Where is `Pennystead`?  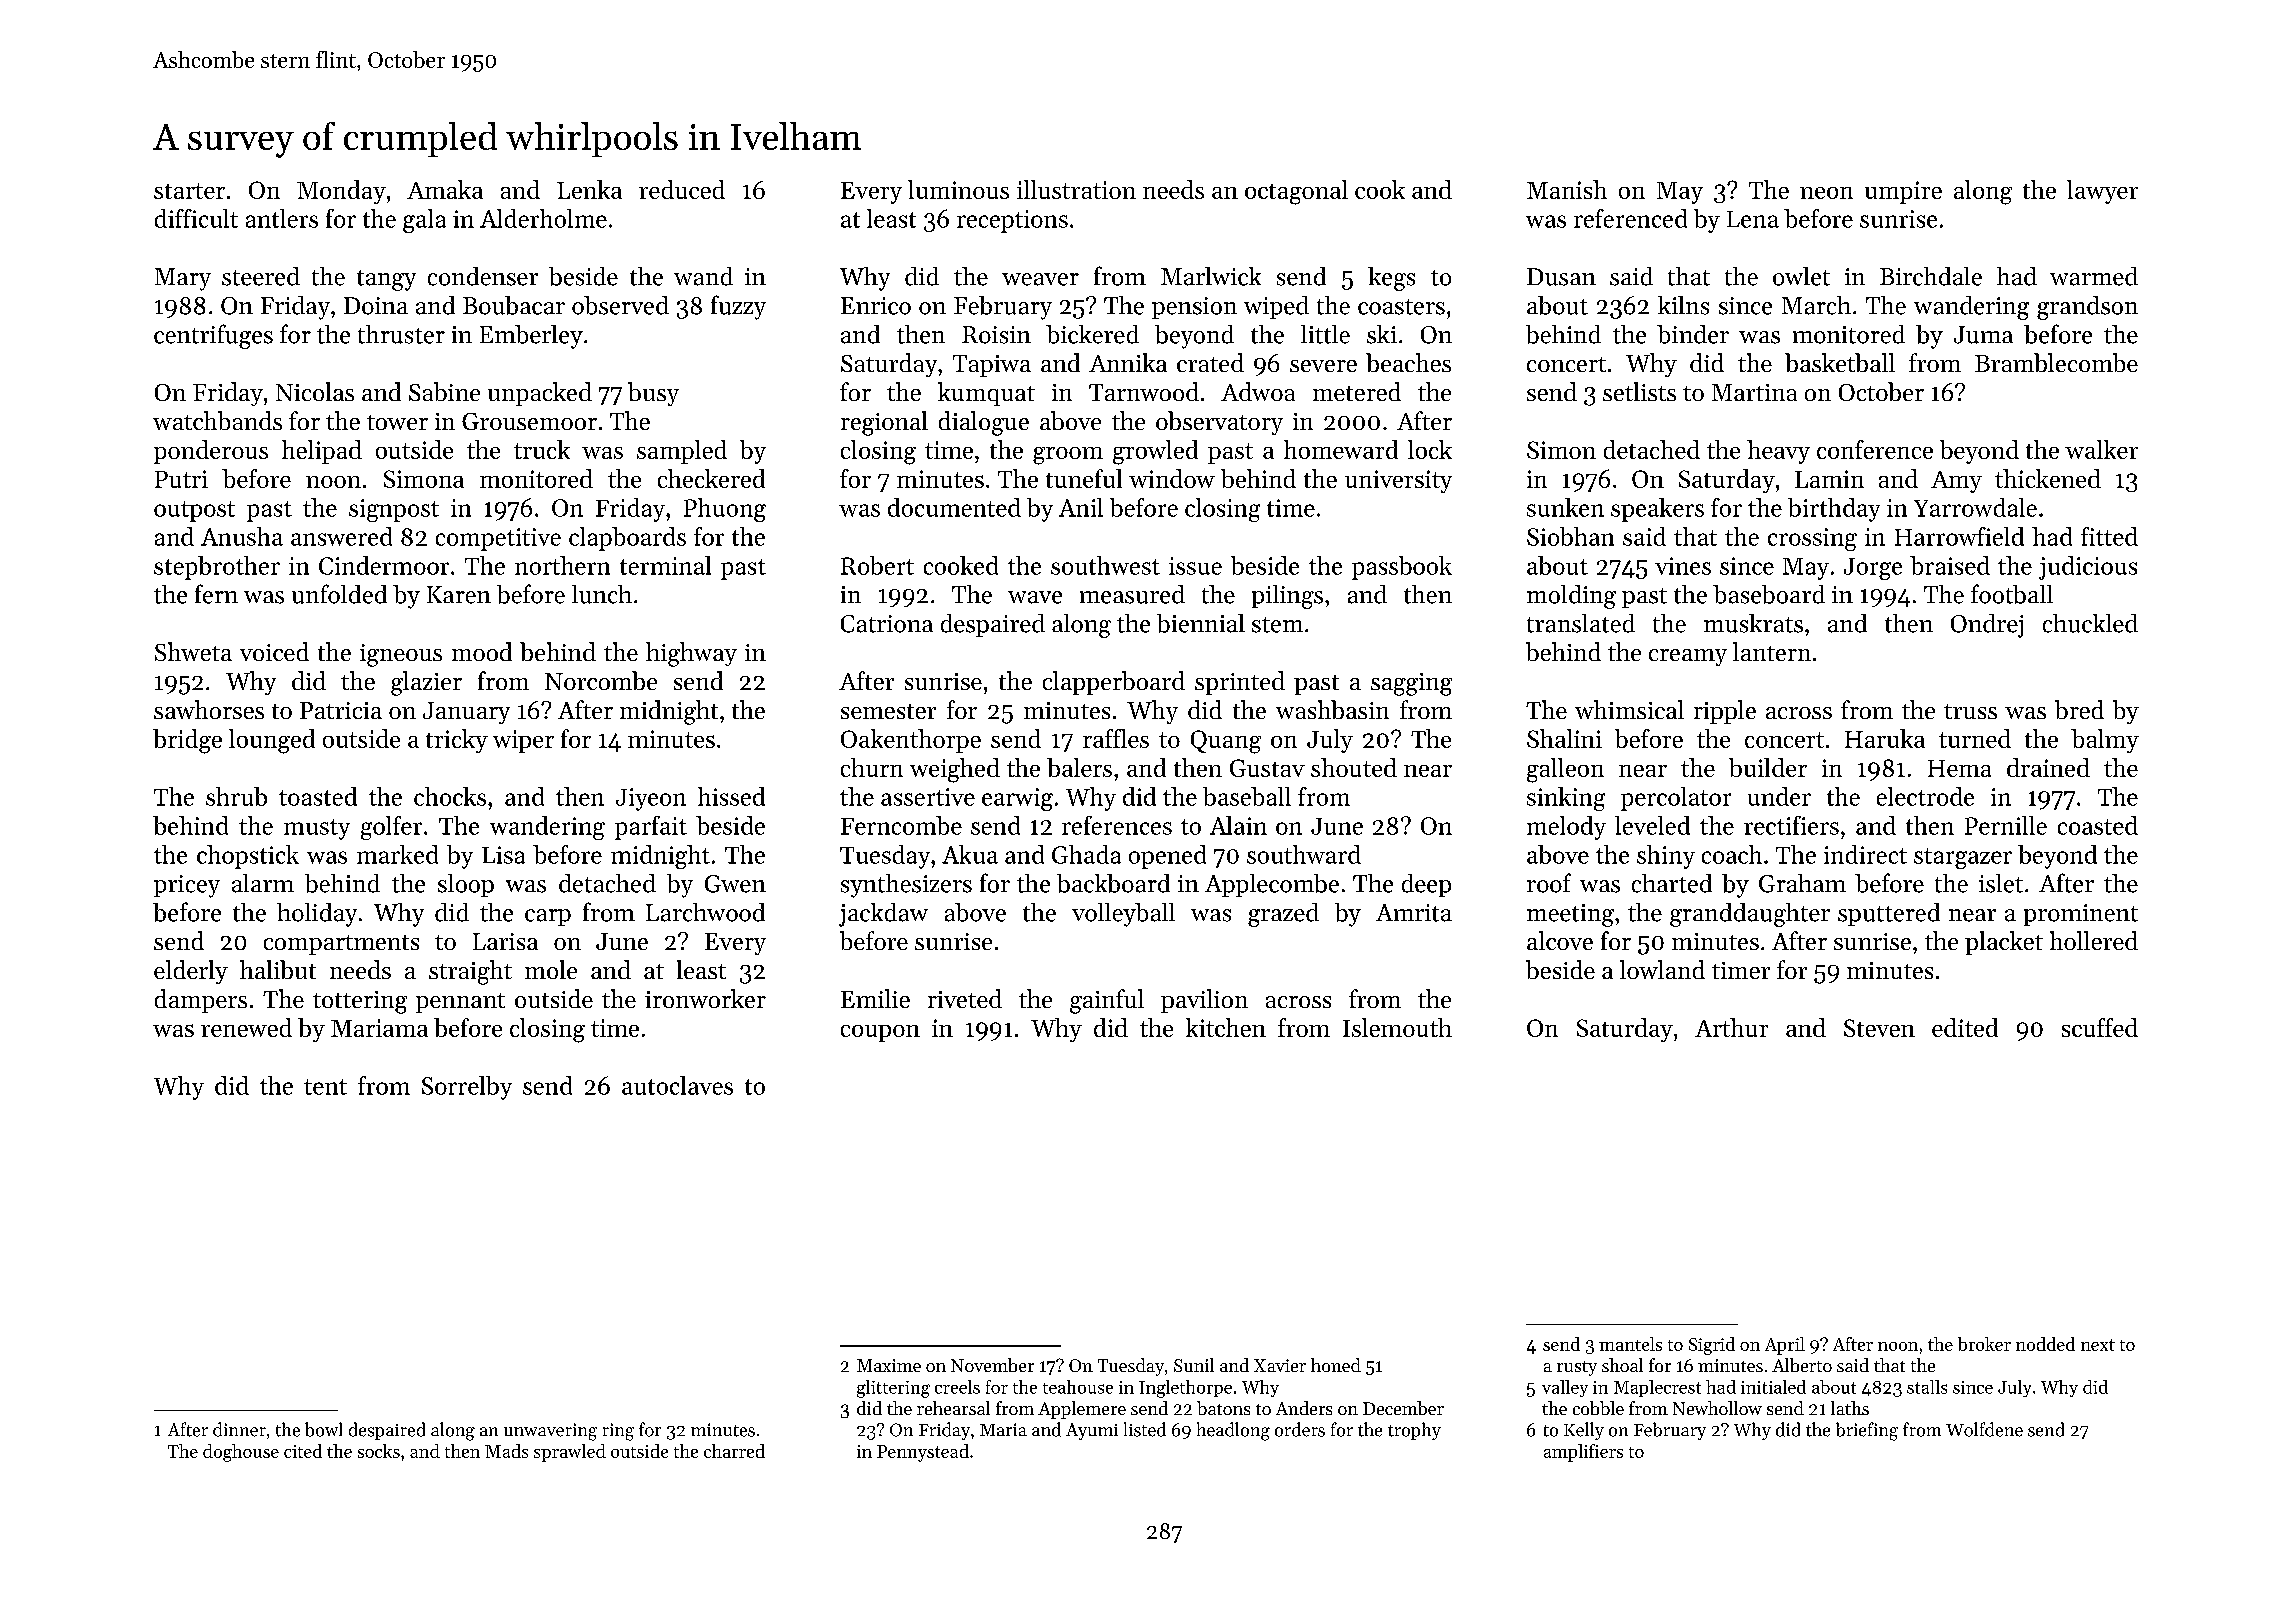
Pennystead is located at coordinates (923, 1453).
